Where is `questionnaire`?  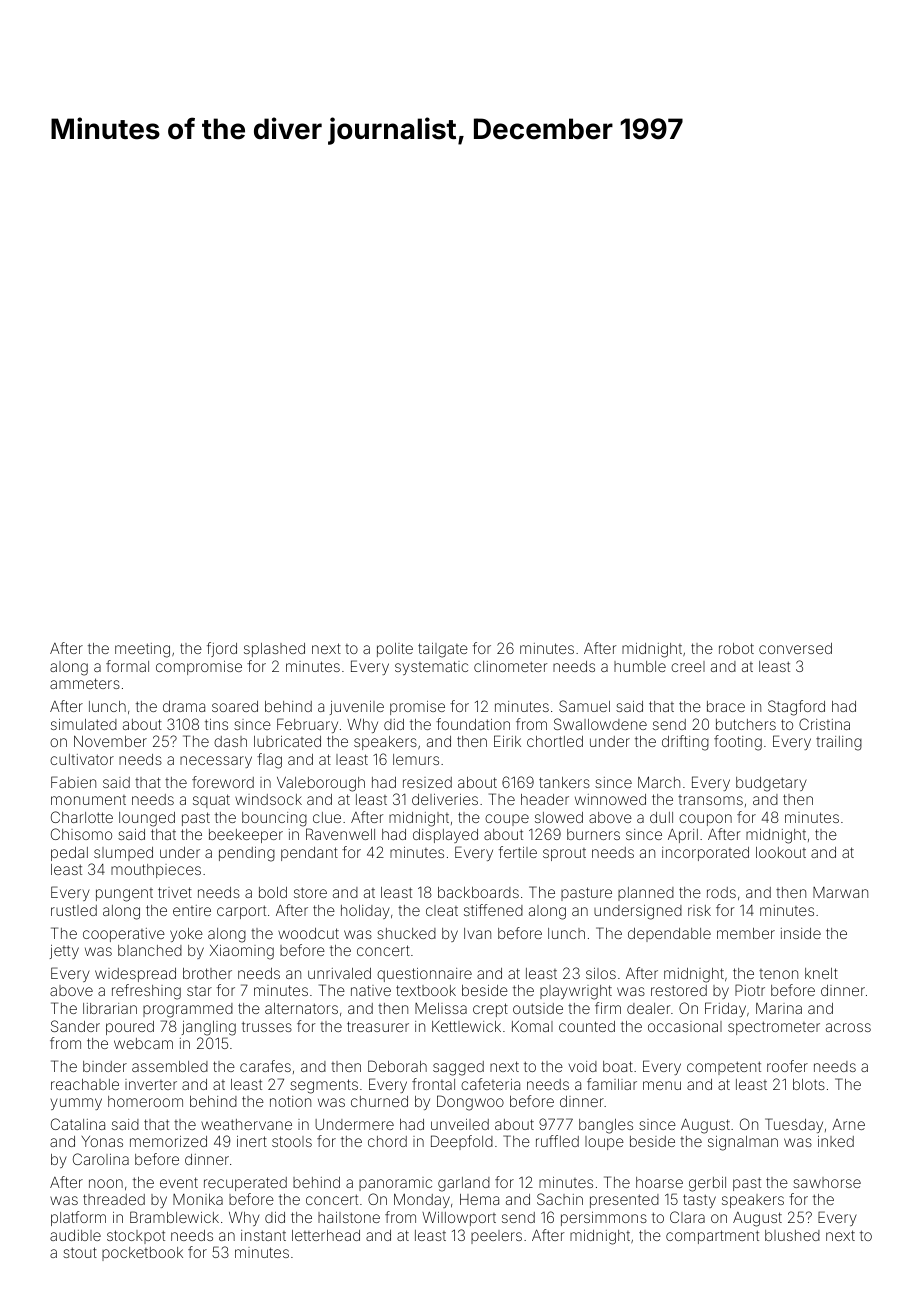
questionnaire is located at coordinates (424, 975).
